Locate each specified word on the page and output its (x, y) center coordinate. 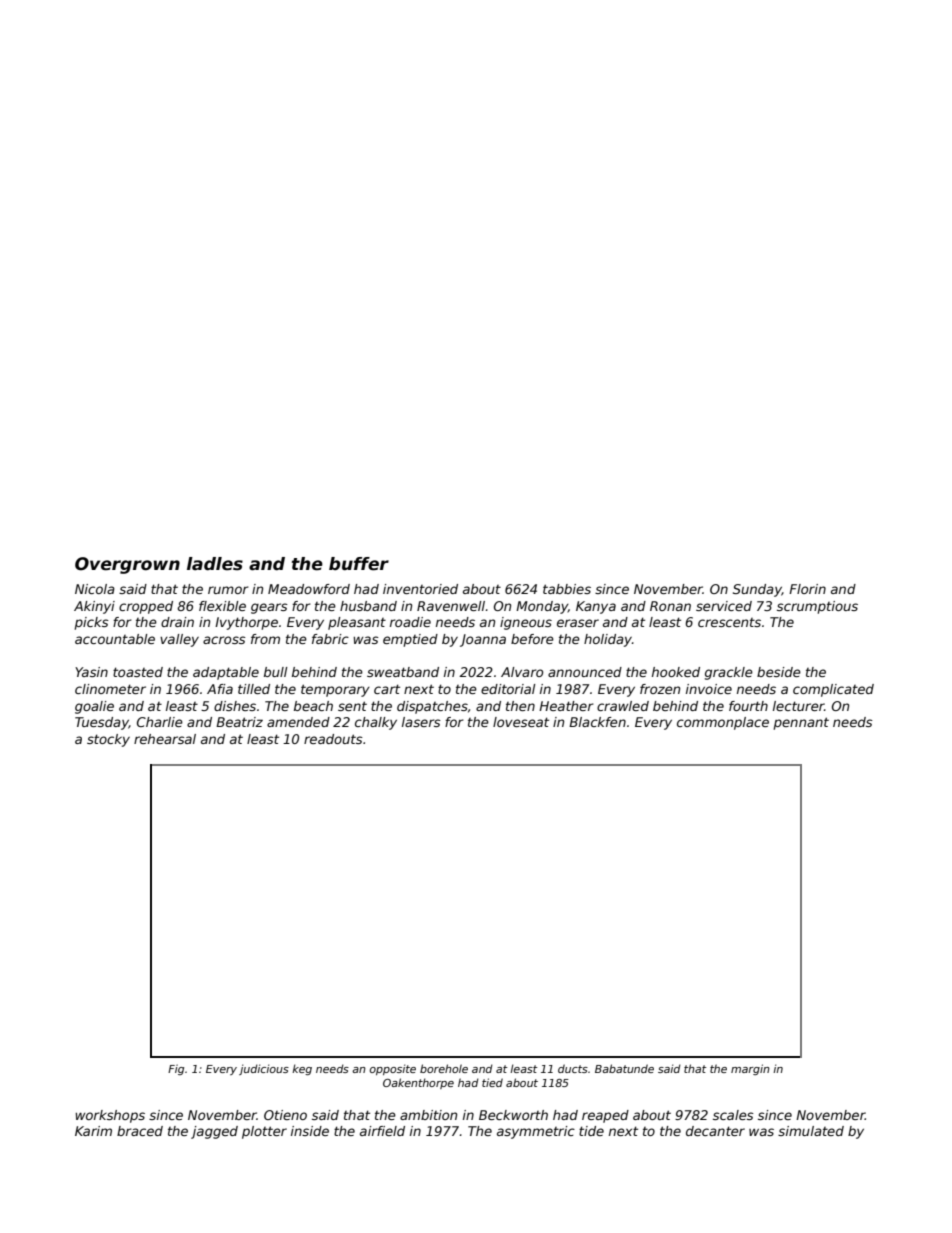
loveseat (521, 722)
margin (750, 1069)
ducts (573, 1068)
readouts (333, 739)
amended (298, 722)
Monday (542, 607)
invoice (709, 689)
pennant (801, 723)
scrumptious (817, 607)
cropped (146, 607)
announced (585, 672)
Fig (176, 1069)
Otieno (285, 1115)
